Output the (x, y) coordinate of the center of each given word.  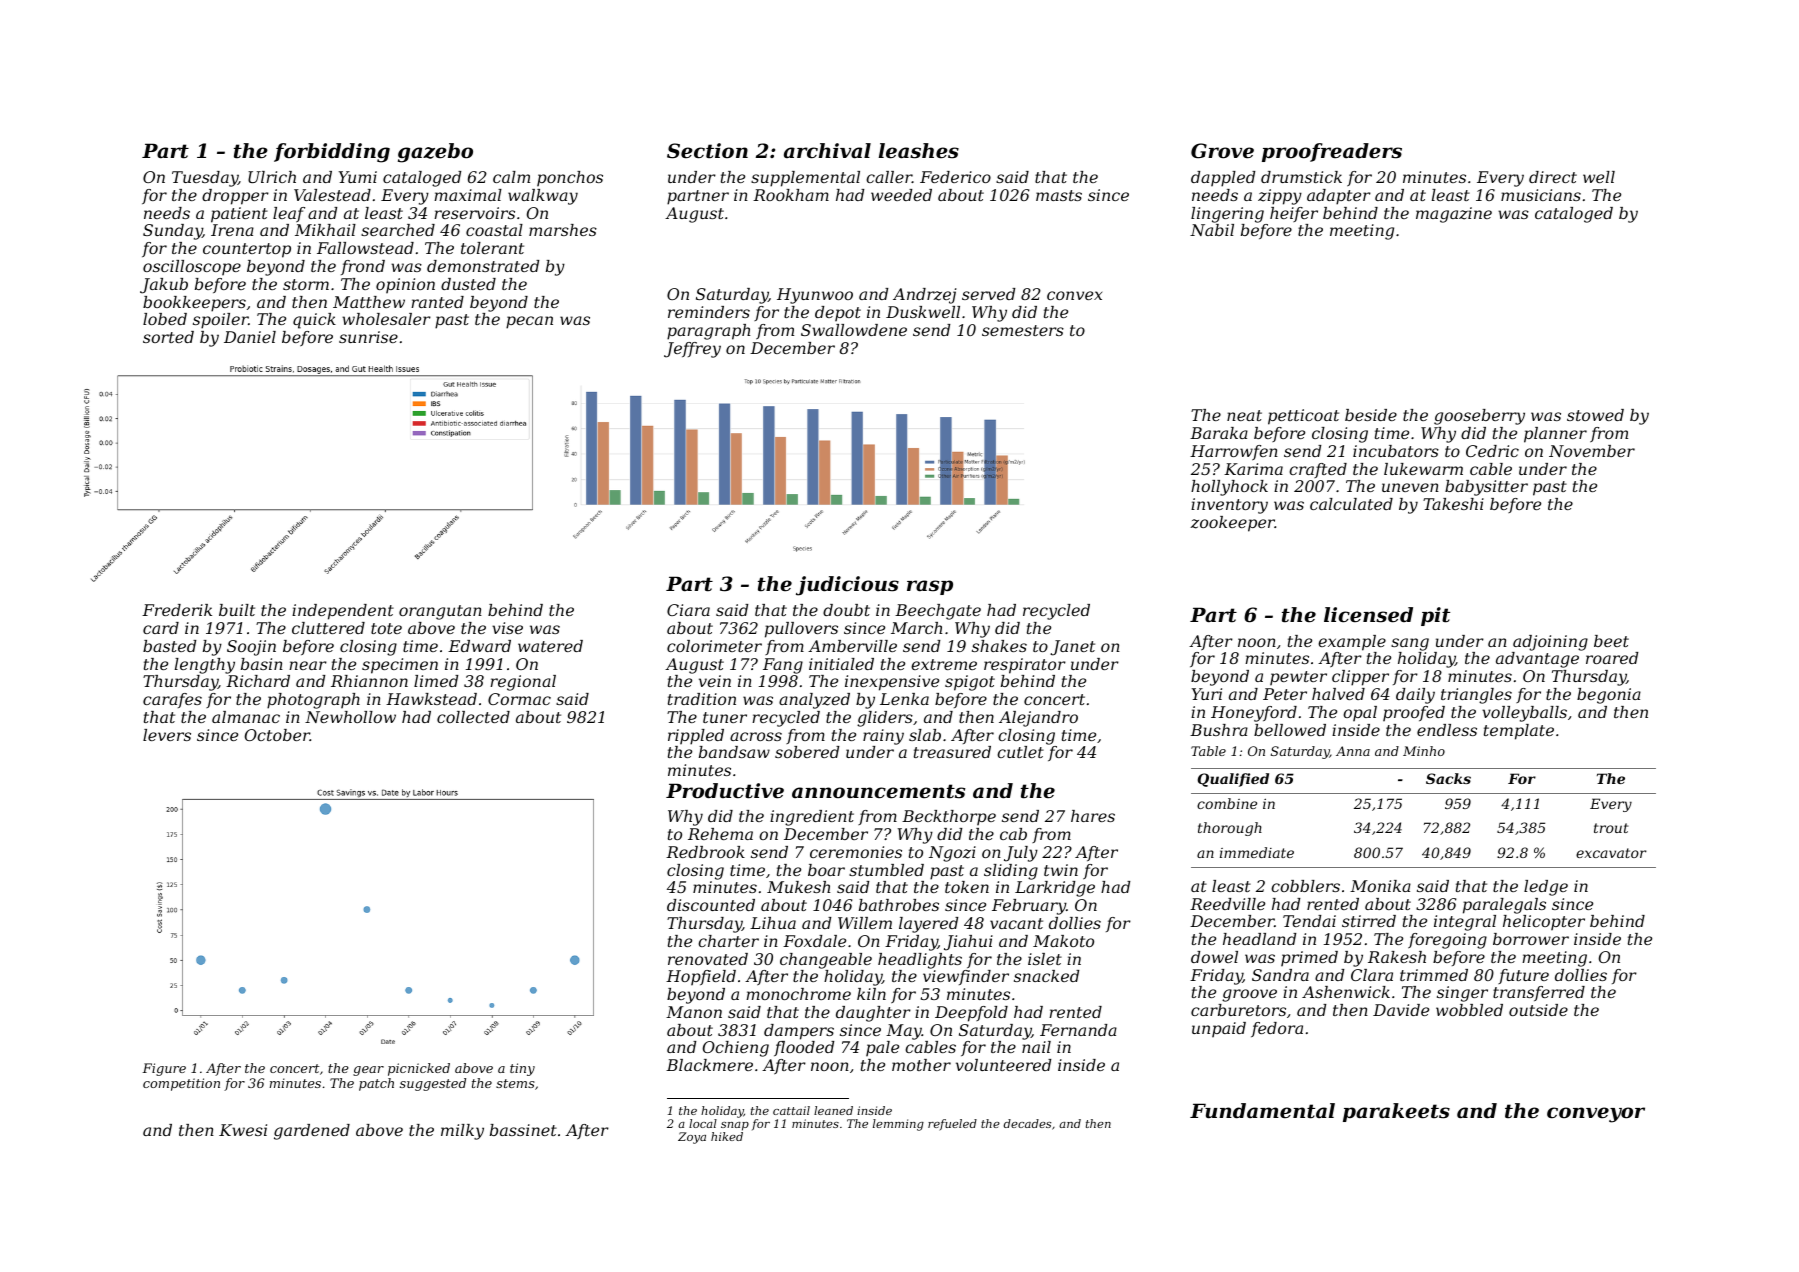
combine (1227, 803)
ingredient (812, 818)
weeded (901, 195)
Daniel (250, 337)
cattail (791, 1110)
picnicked (419, 1069)
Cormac (519, 699)
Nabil (1212, 230)
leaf (289, 215)
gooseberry (1479, 417)
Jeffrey (692, 350)
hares (1093, 816)
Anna (1353, 751)
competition (181, 1084)
